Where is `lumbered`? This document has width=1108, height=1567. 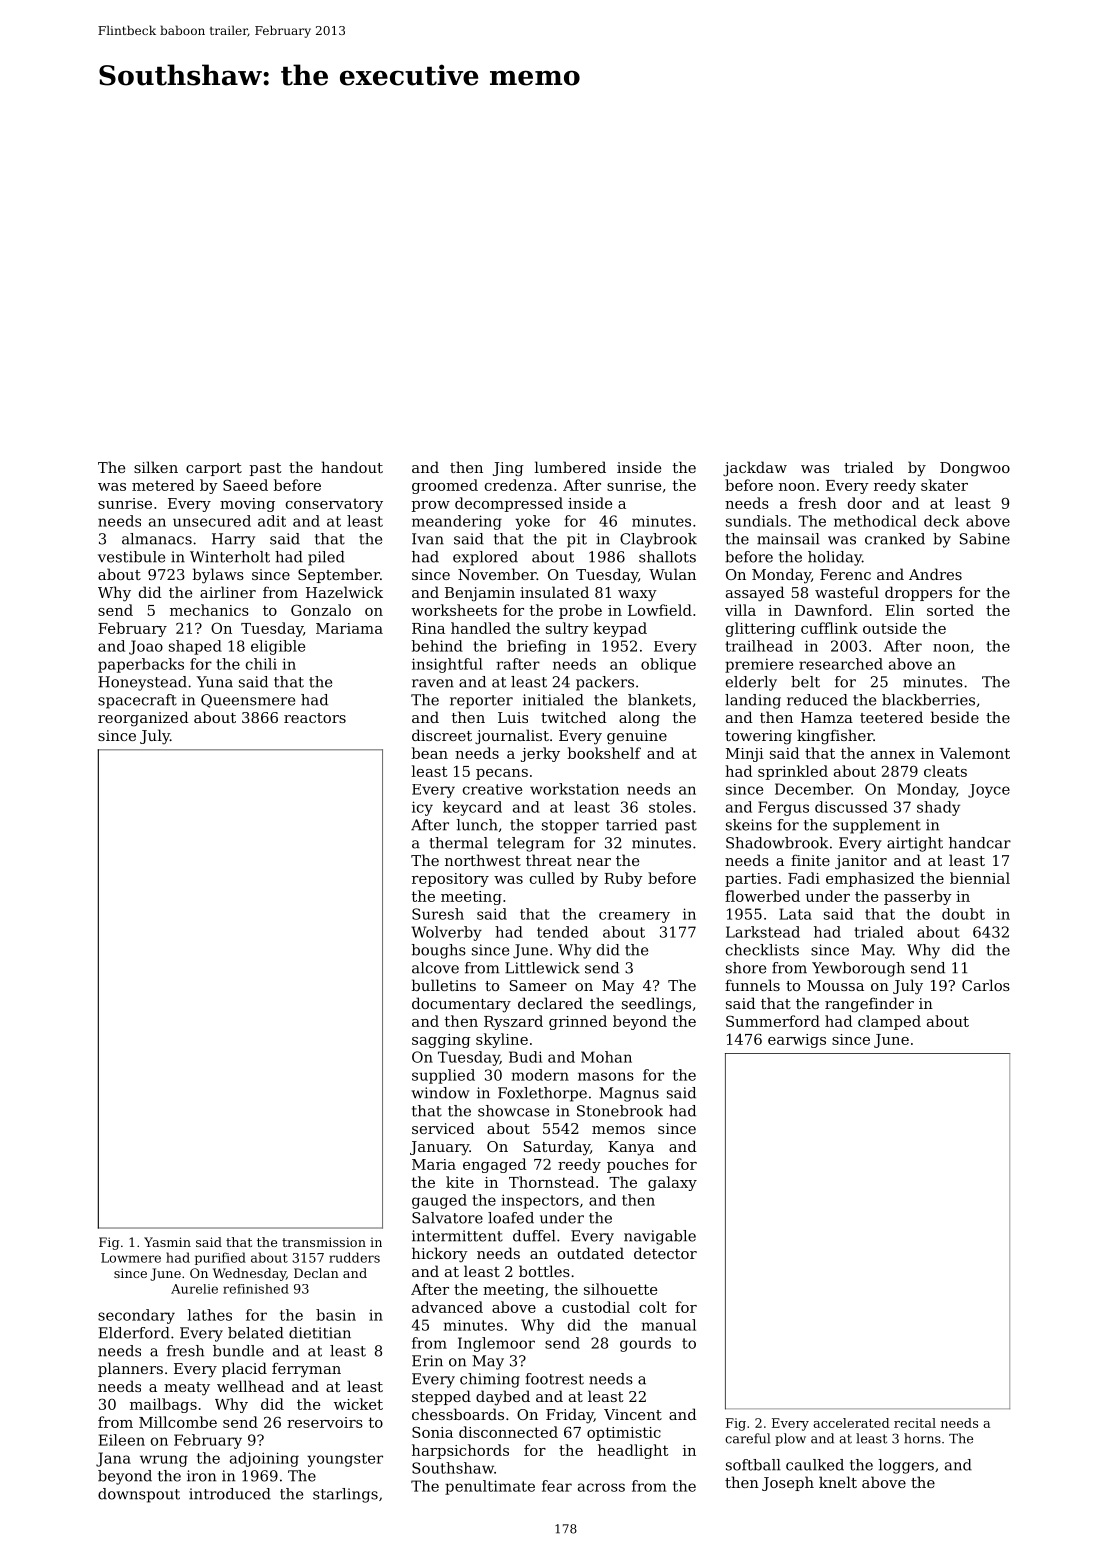
lumbered is located at coordinates (570, 467).
